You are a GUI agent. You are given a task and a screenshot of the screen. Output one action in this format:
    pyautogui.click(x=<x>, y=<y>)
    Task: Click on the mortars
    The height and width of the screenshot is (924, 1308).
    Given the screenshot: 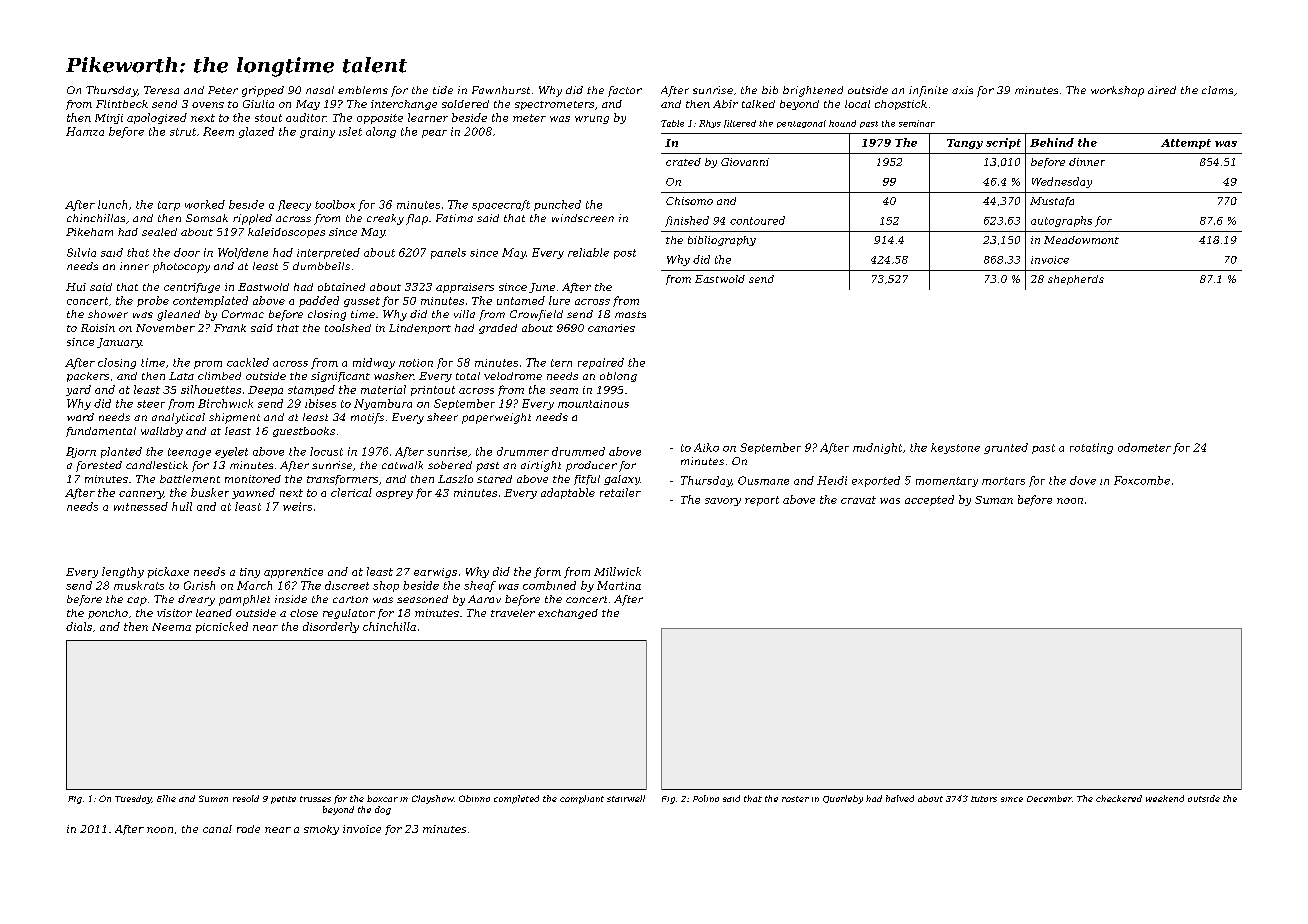 What is the action you would take?
    pyautogui.click(x=1003, y=481)
